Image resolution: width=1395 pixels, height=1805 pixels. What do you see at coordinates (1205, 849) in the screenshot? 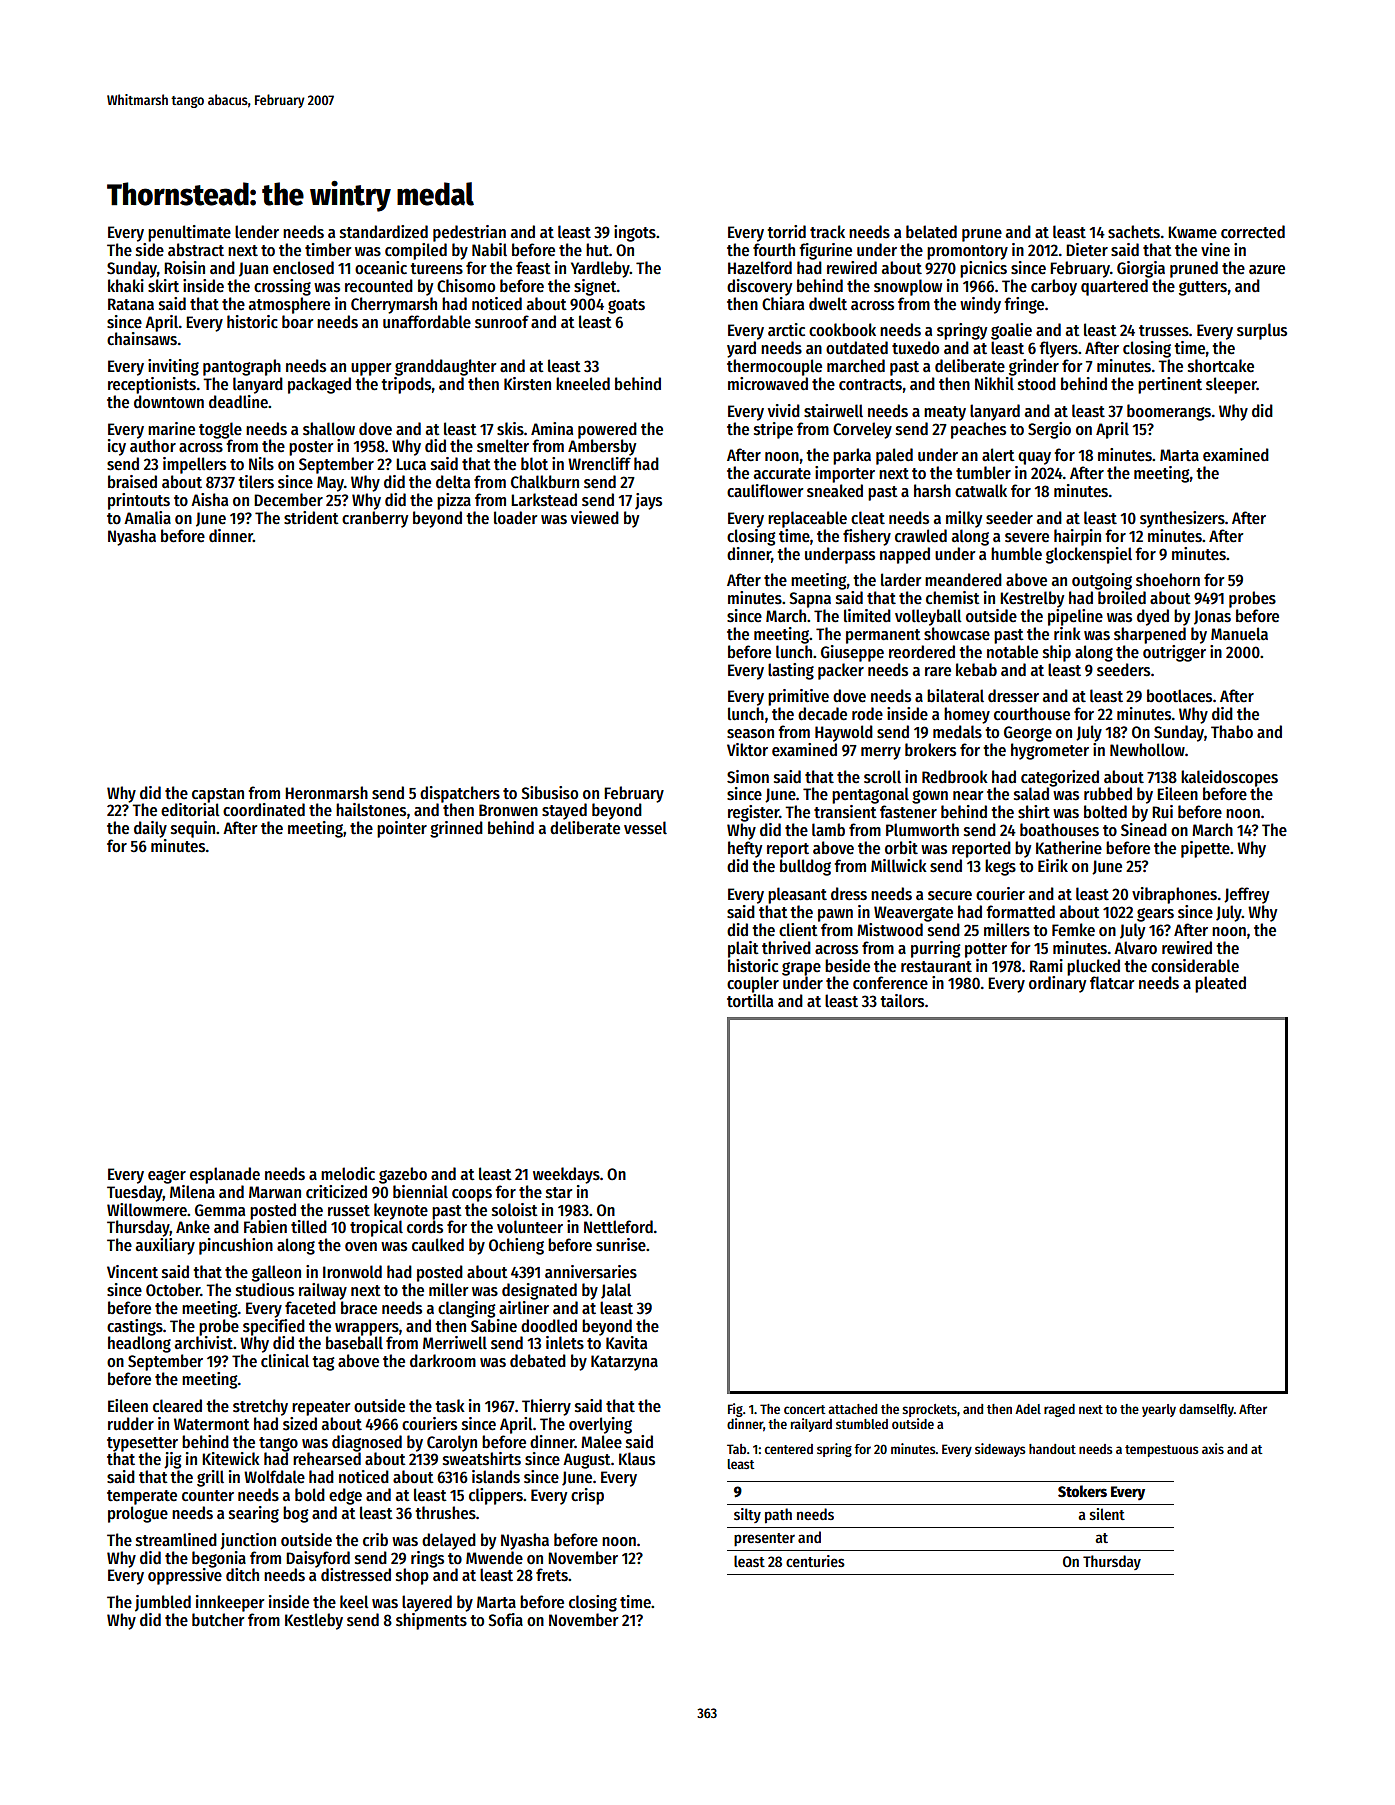
I see `pipette` at bounding box center [1205, 849].
